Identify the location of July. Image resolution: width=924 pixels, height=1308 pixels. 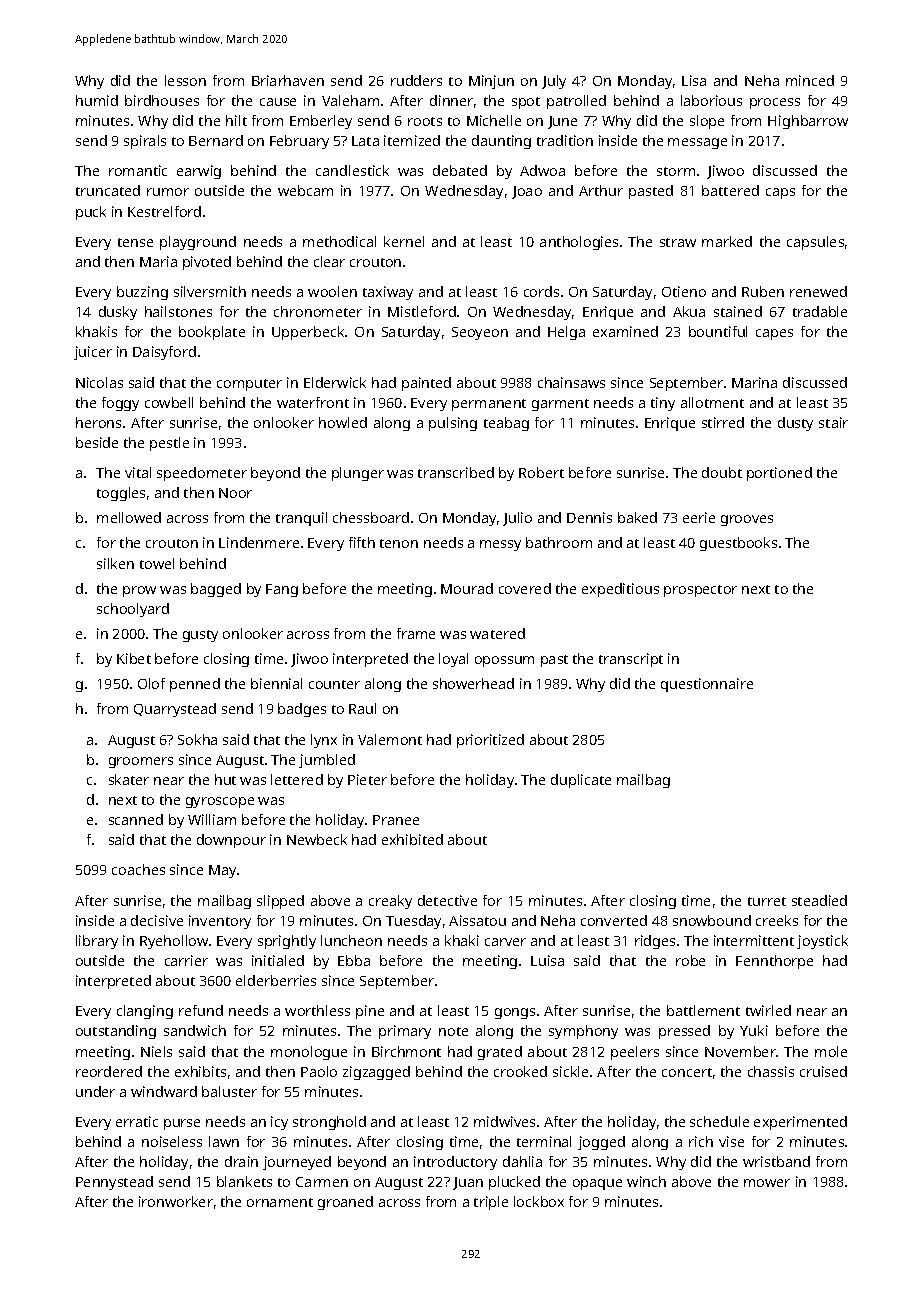
(554, 82).
